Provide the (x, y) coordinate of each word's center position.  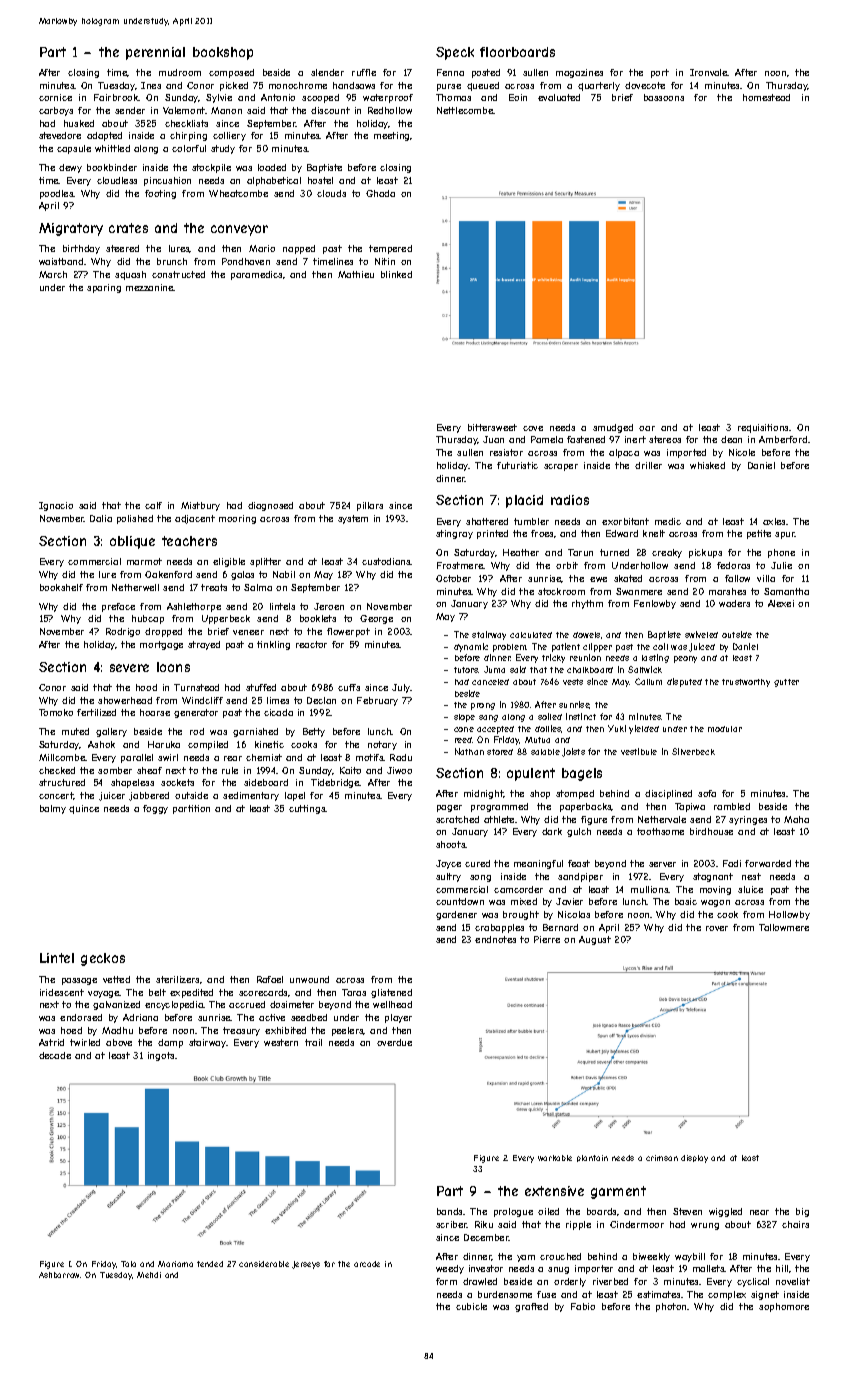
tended (210, 1264)
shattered (487, 521)
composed (231, 73)
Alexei (781, 603)
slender (327, 72)
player (398, 1018)
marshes (727, 591)
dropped (163, 632)
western (281, 1042)
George (376, 619)
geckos (103, 959)
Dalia (101, 518)
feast (579, 863)
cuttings (307, 809)
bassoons (664, 97)
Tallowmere (784, 927)
